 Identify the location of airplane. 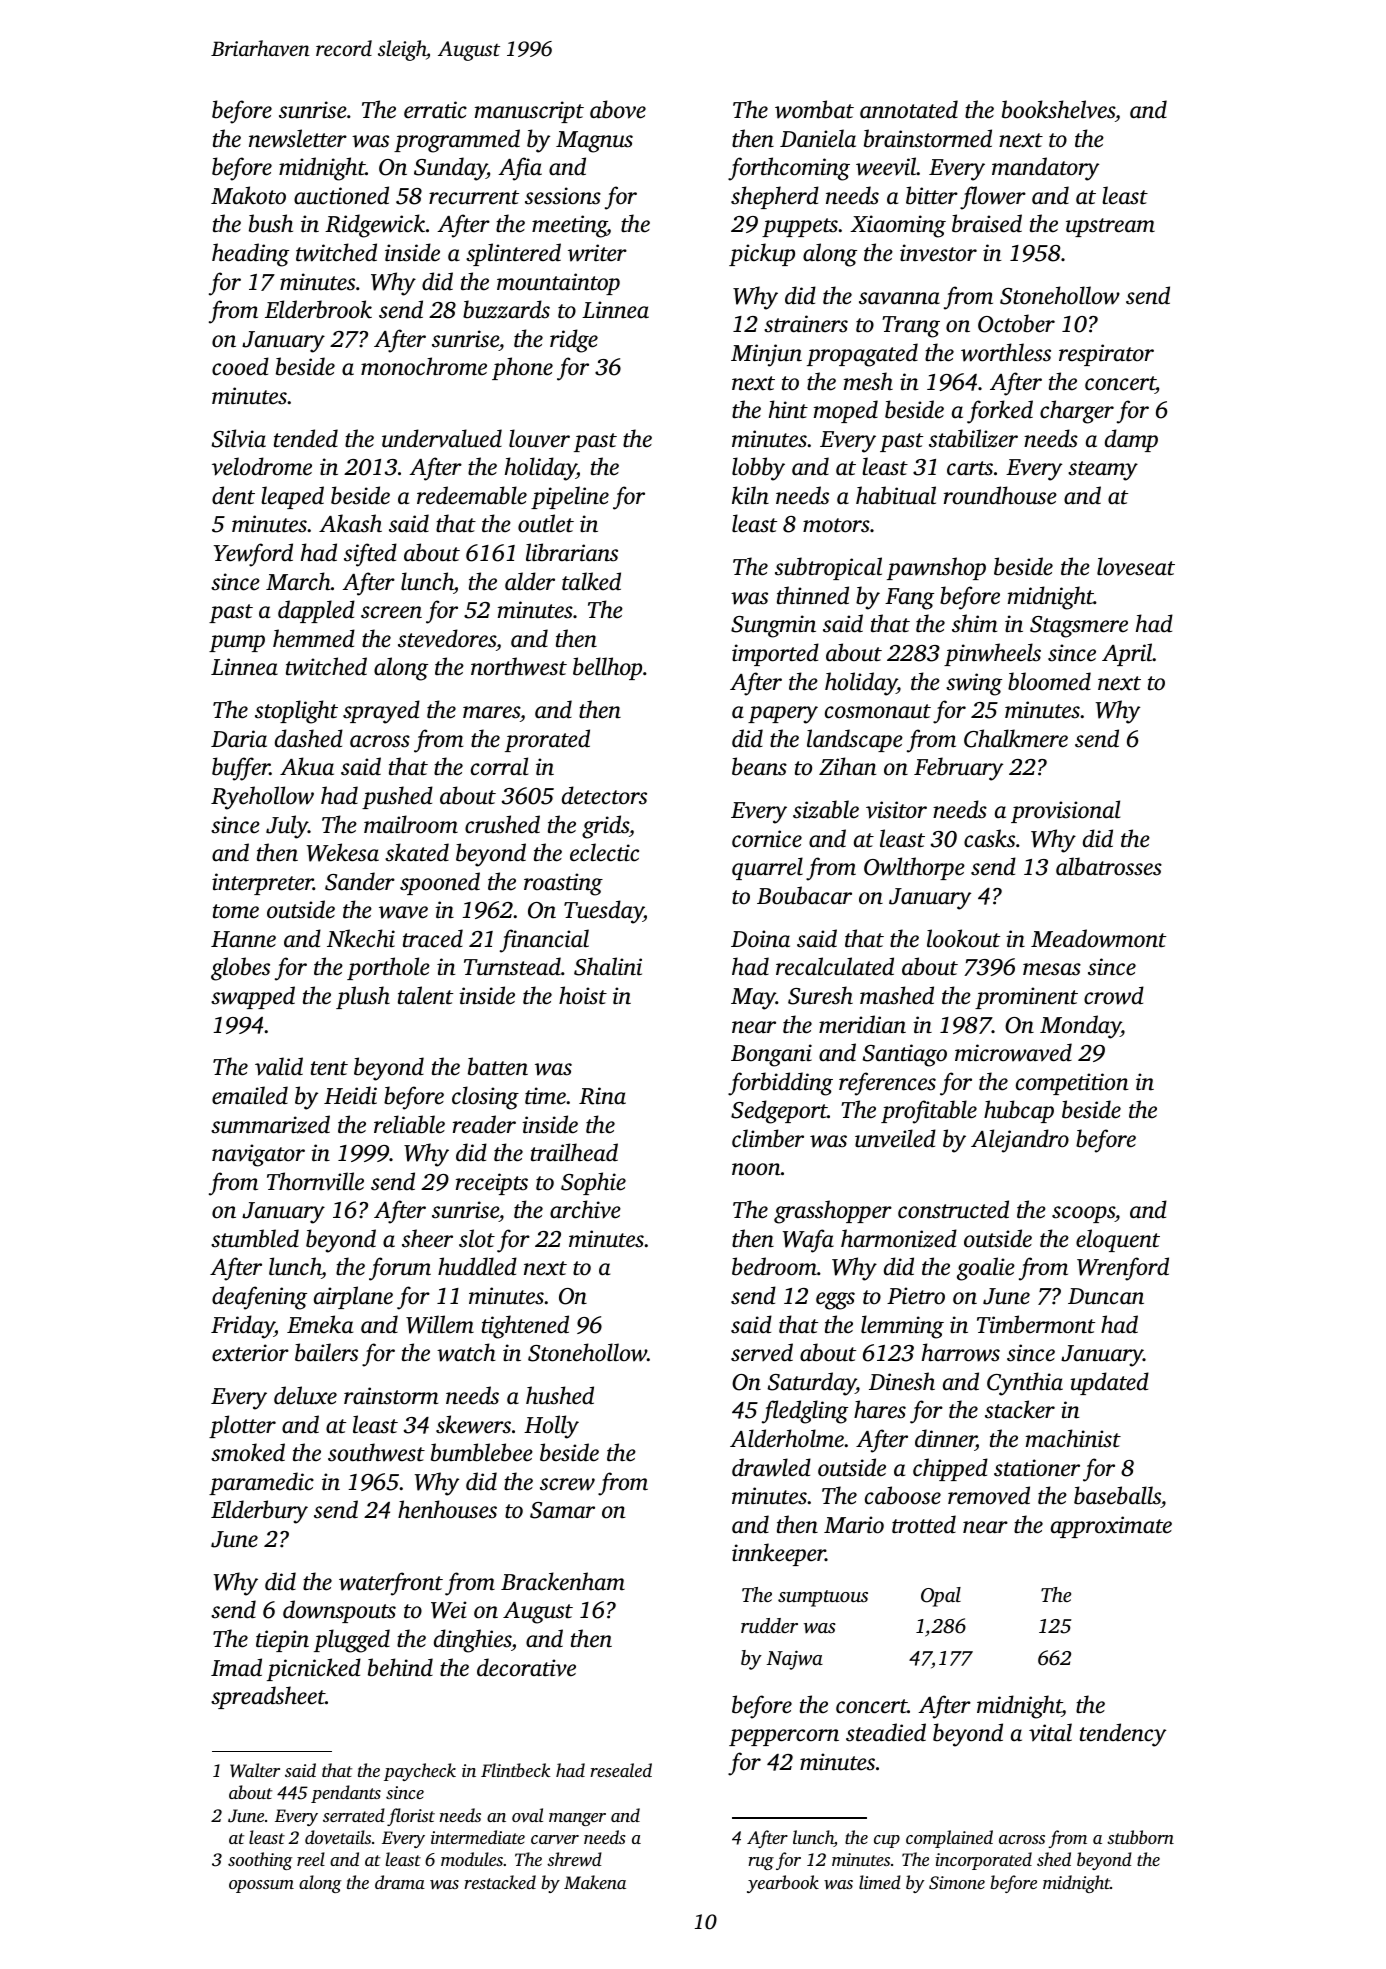
(353, 1297).
